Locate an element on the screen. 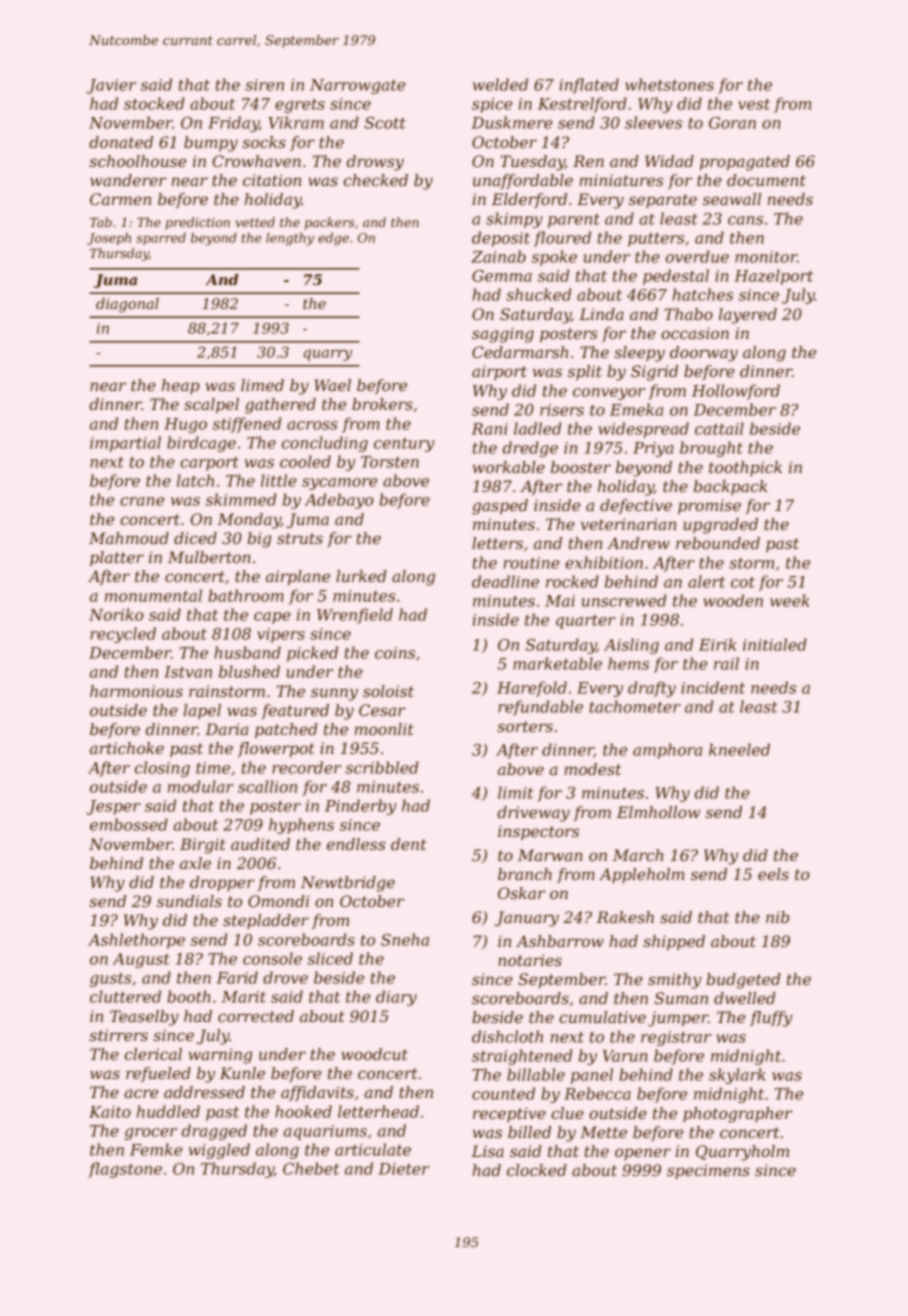 The height and width of the screenshot is (1316, 908). Zainab is located at coordinates (498, 256).
